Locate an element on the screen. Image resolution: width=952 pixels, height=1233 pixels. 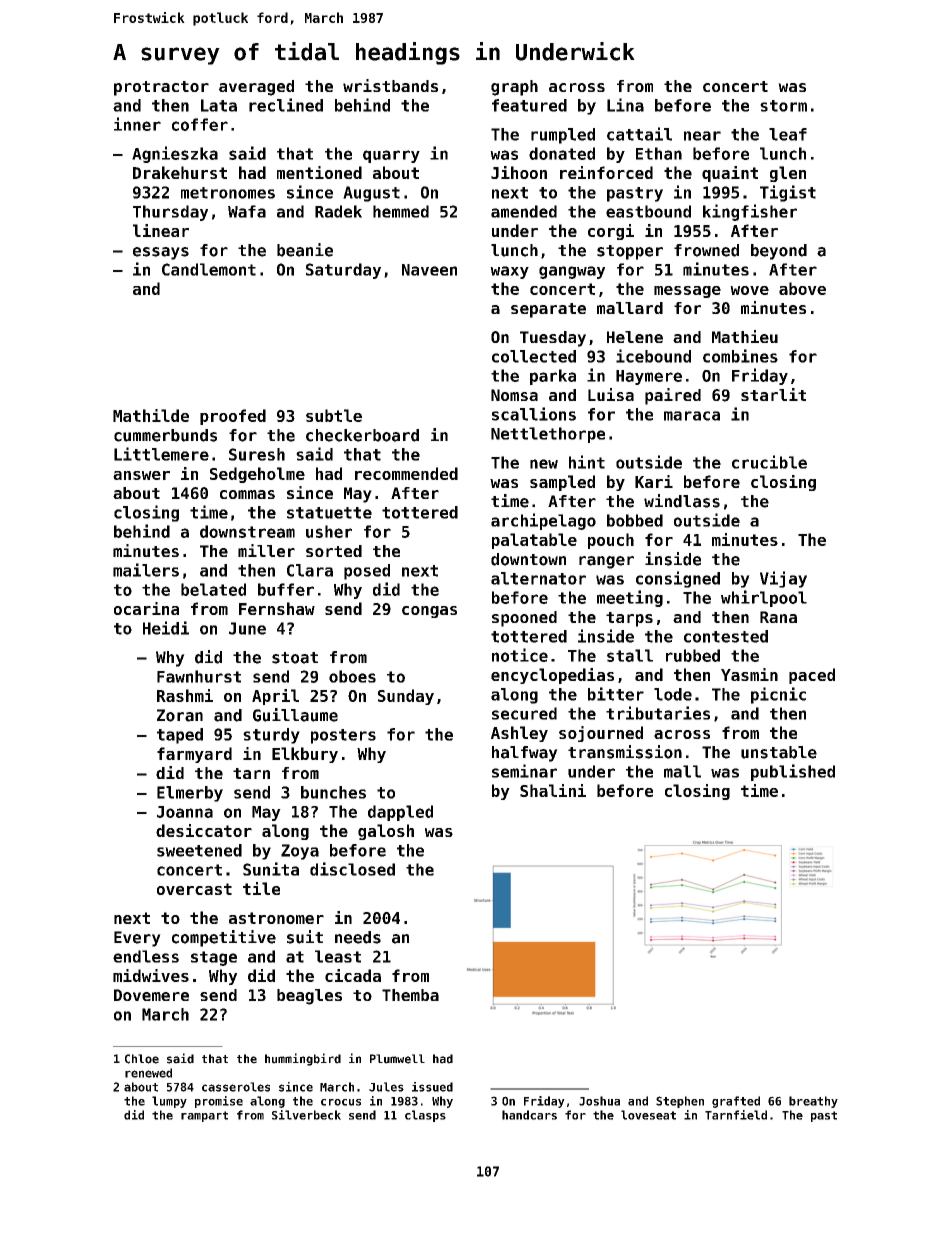
published is located at coordinates (793, 772).
